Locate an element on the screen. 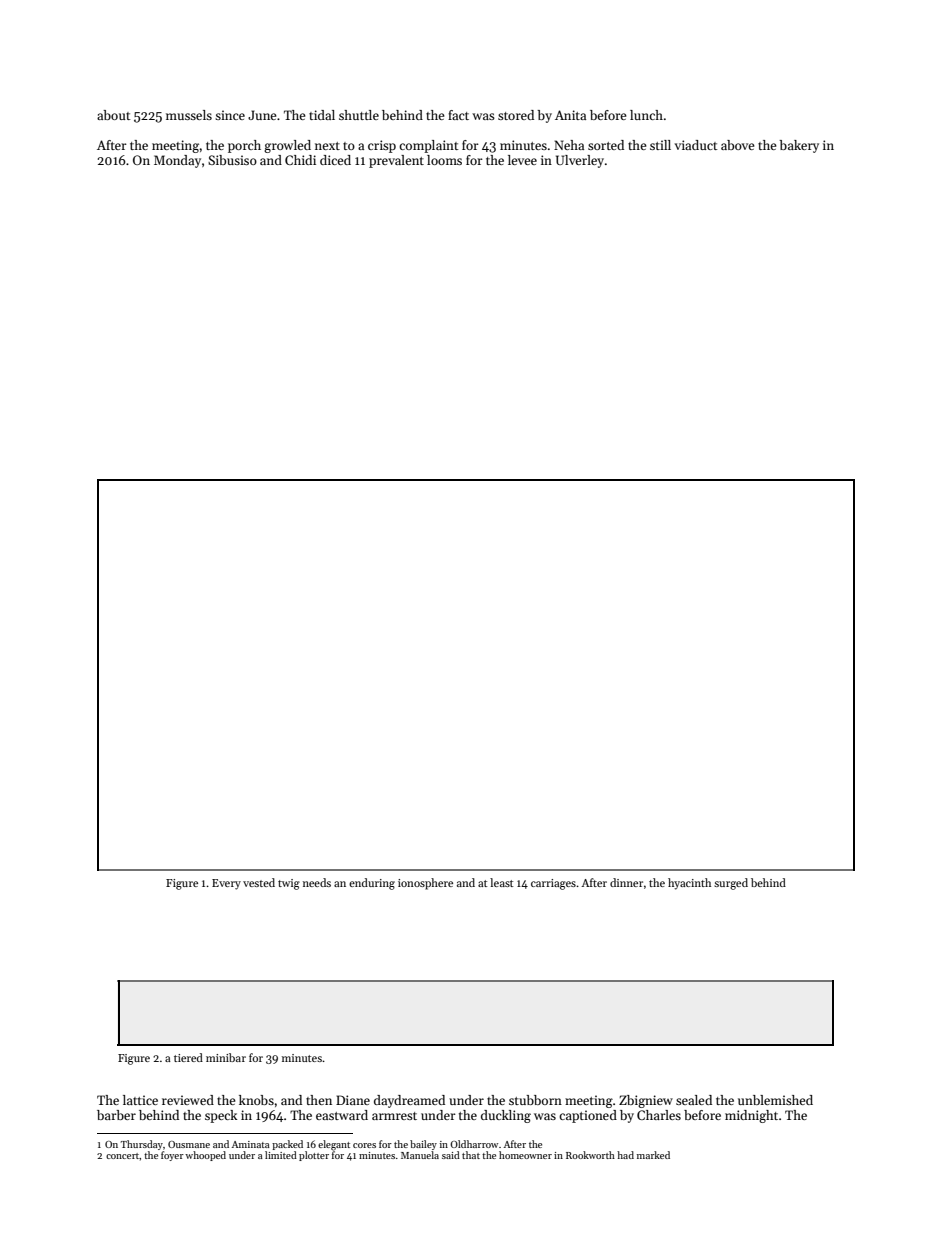 The height and width of the screenshot is (1233, 952). Ulverley is located at coordinates (580, 161).
